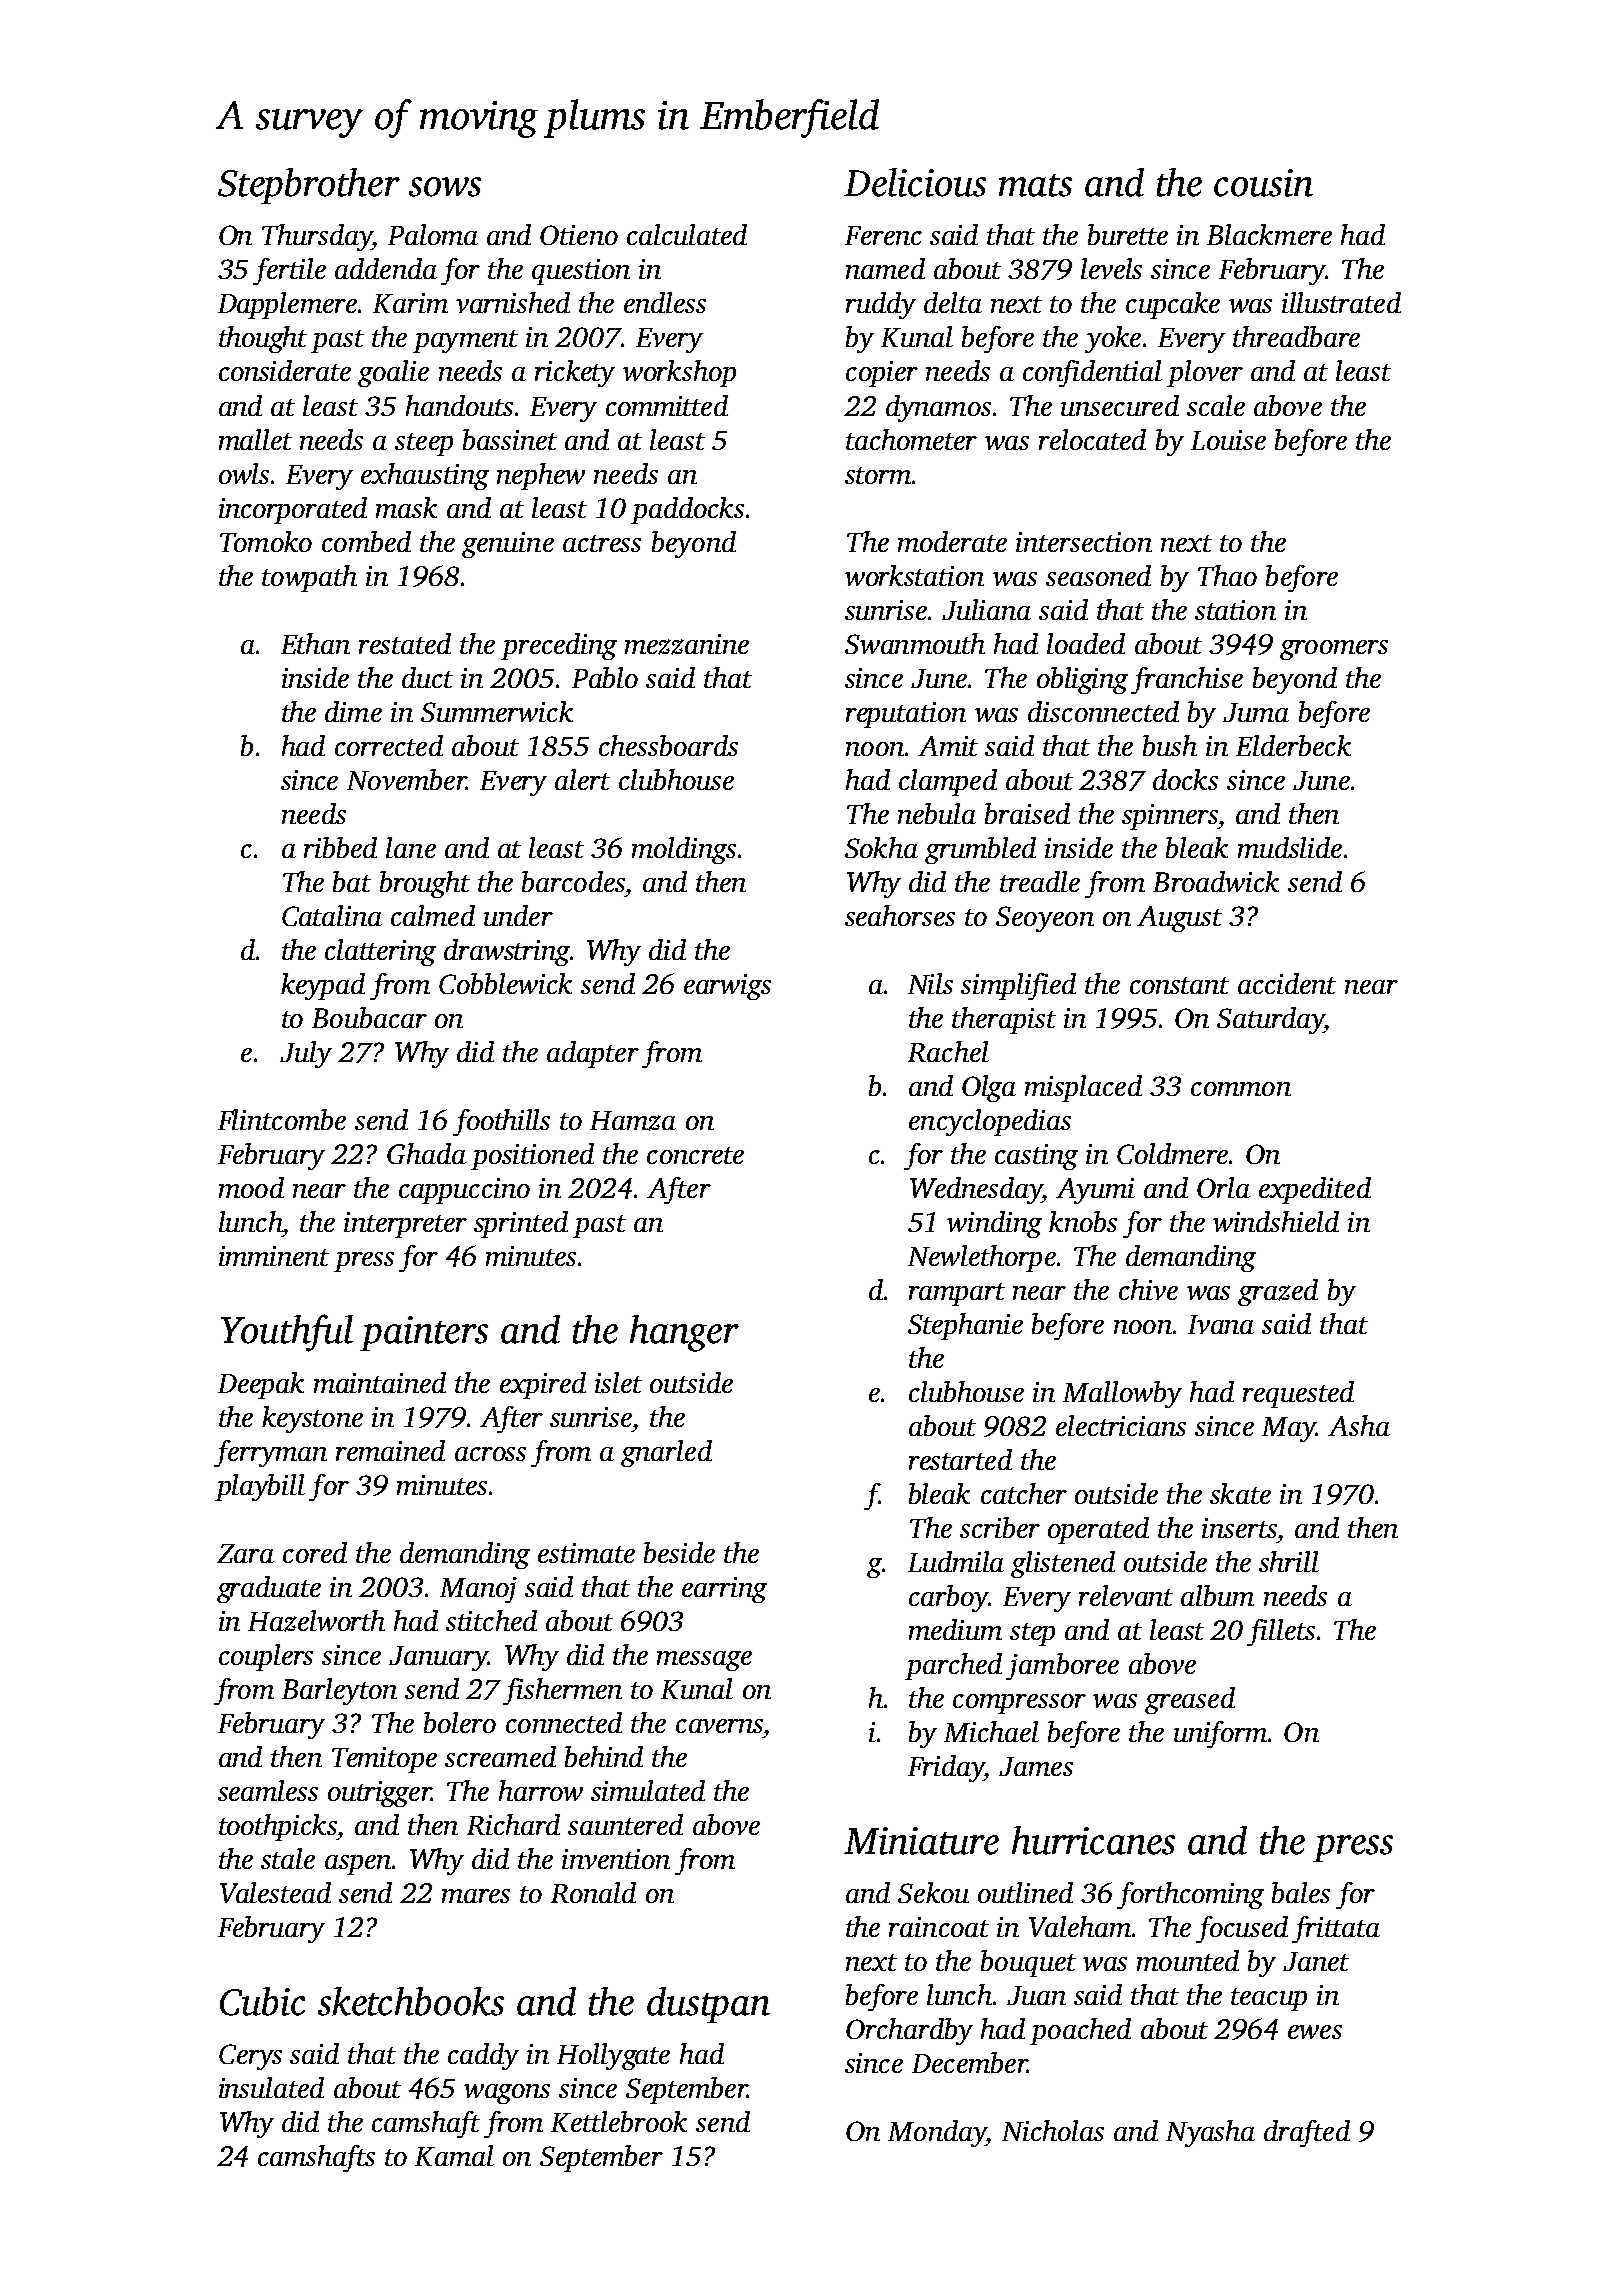 This document has height=2292, width=1620. Describe the element at coordinates (251, 1187) in the document. I see `mood` at that location.
